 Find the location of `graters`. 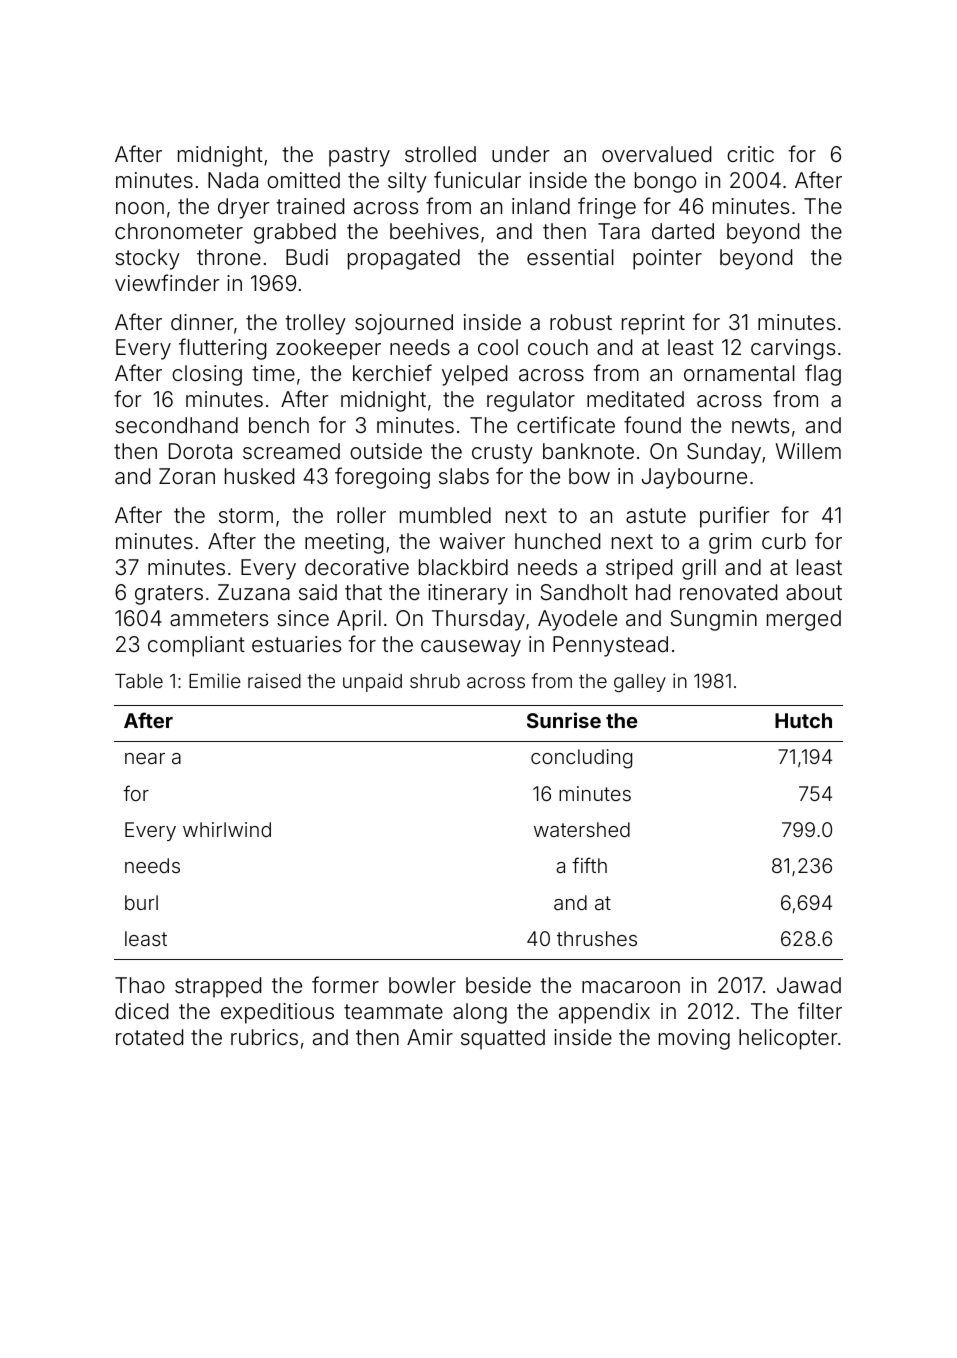

graters is located at coordinates (169, 595).
